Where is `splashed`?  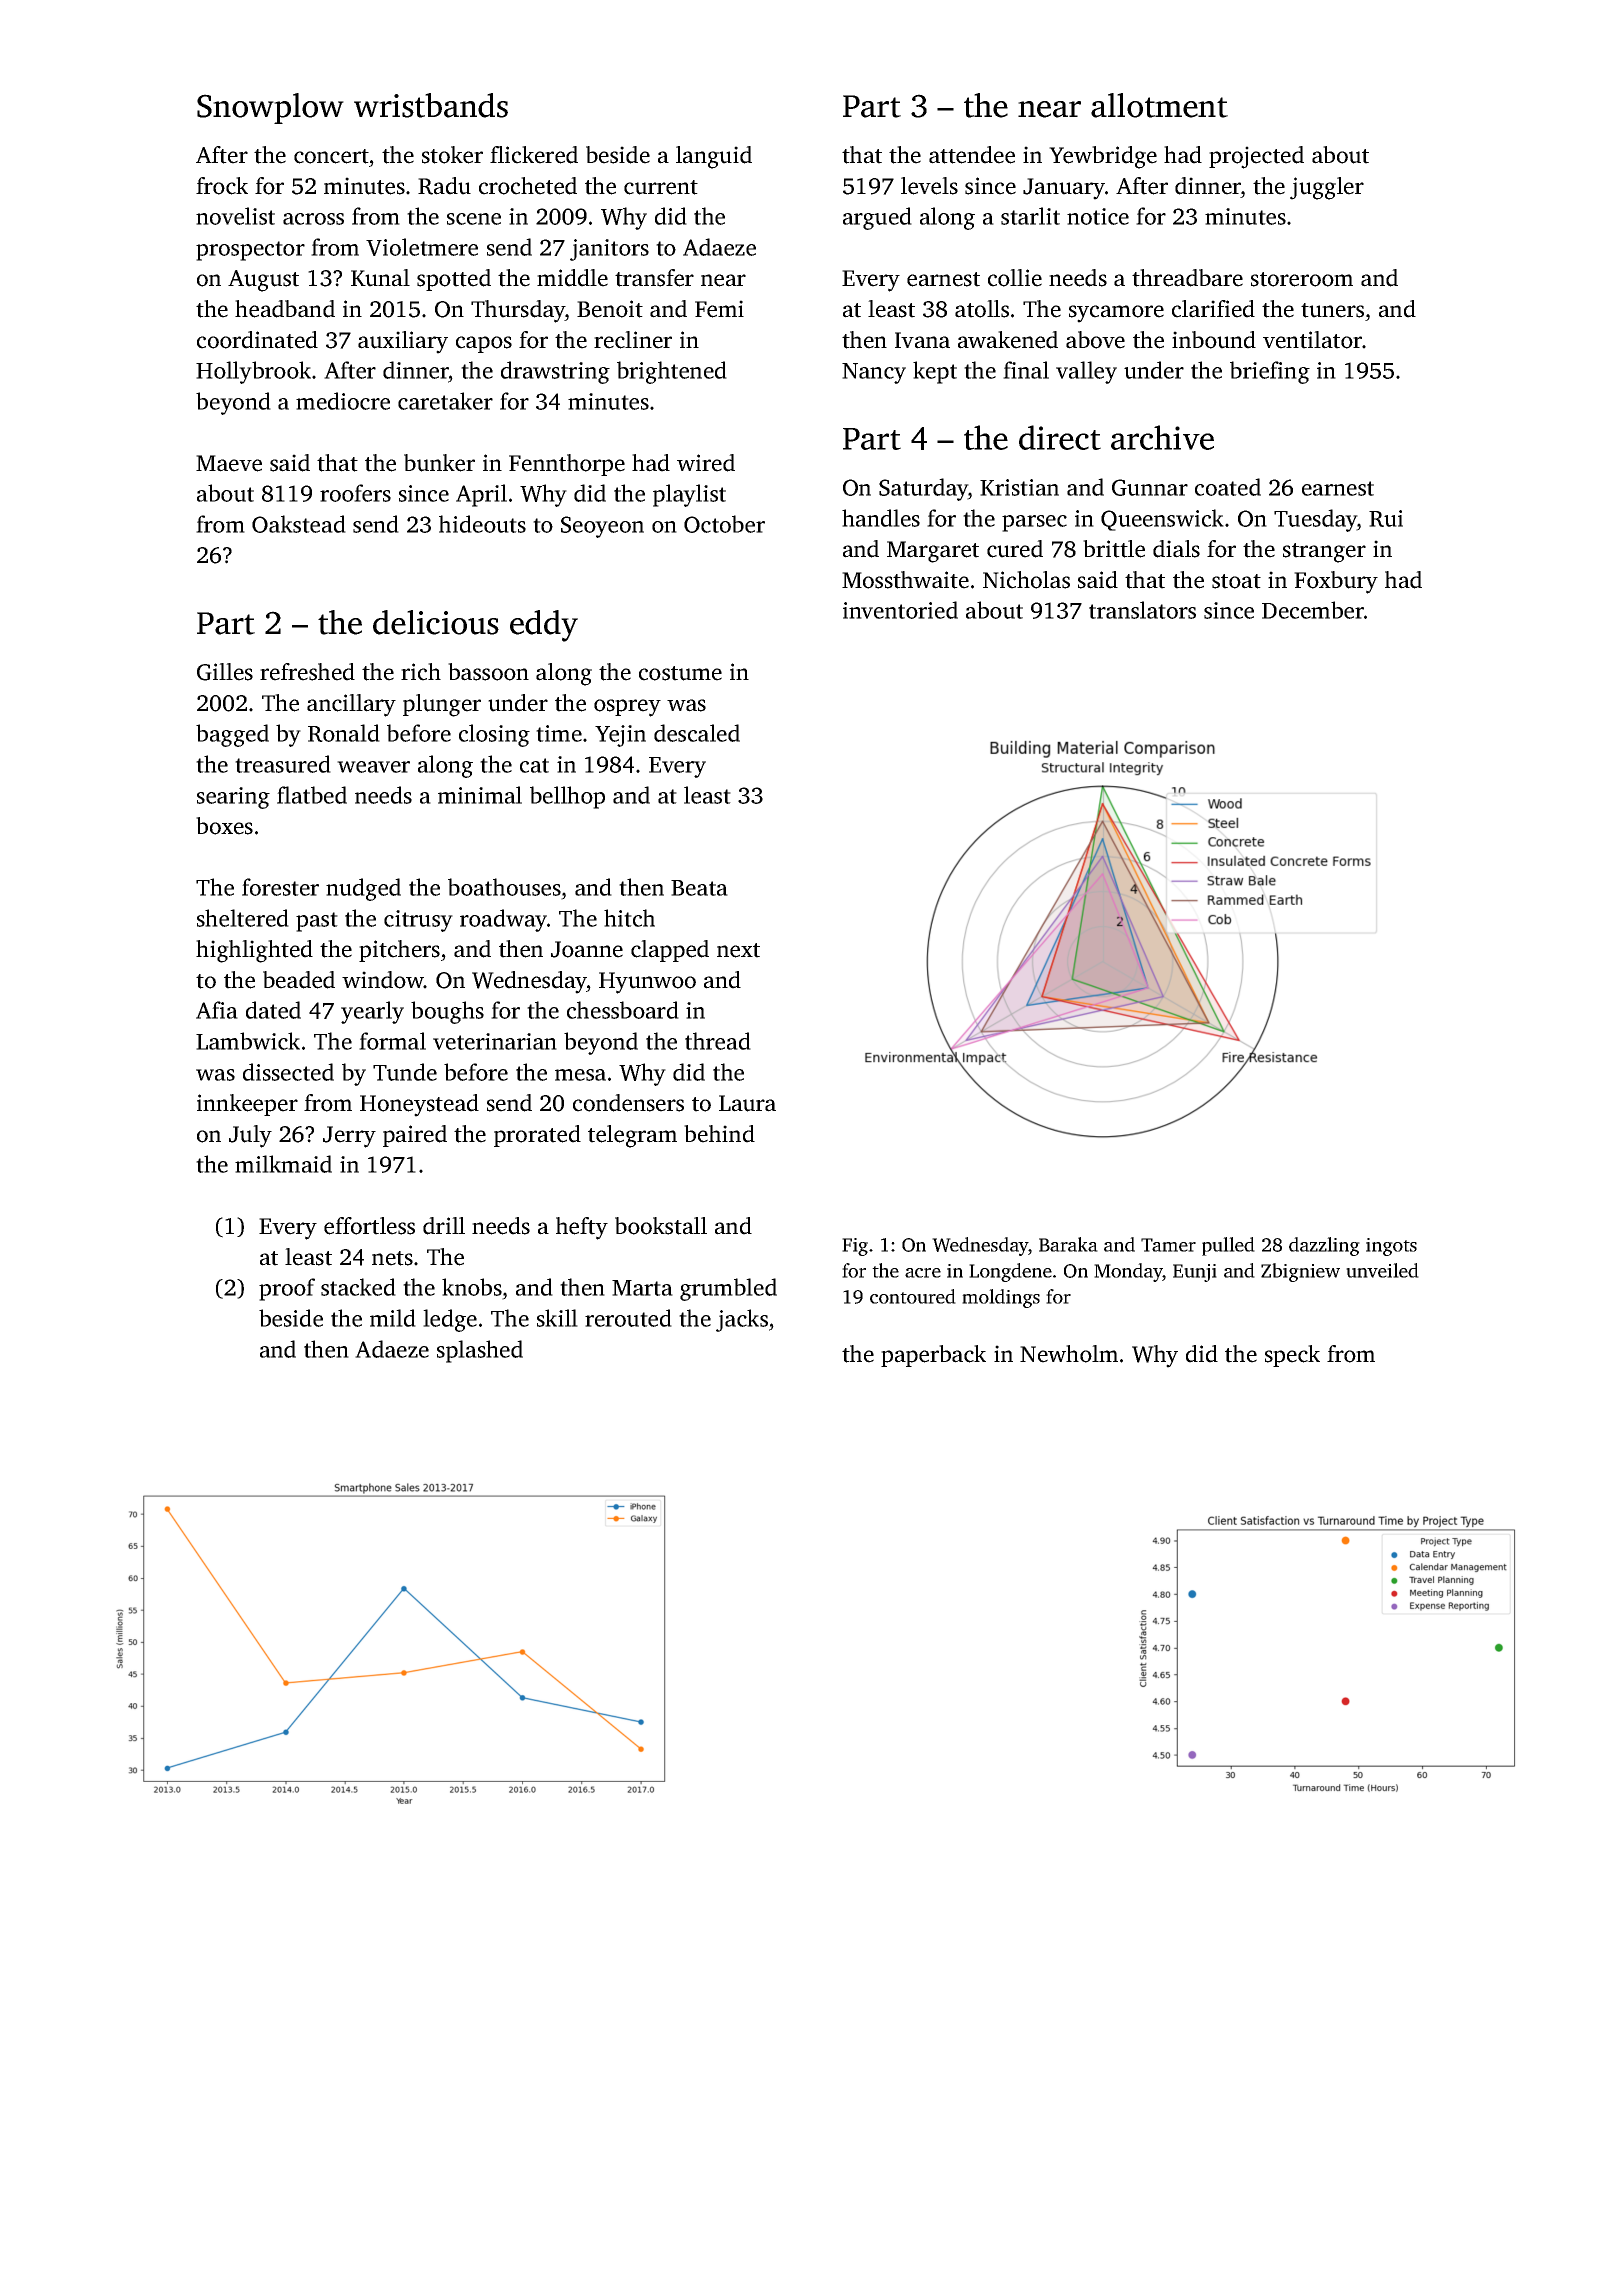 splashed is located at coordinates (480, 1351).
